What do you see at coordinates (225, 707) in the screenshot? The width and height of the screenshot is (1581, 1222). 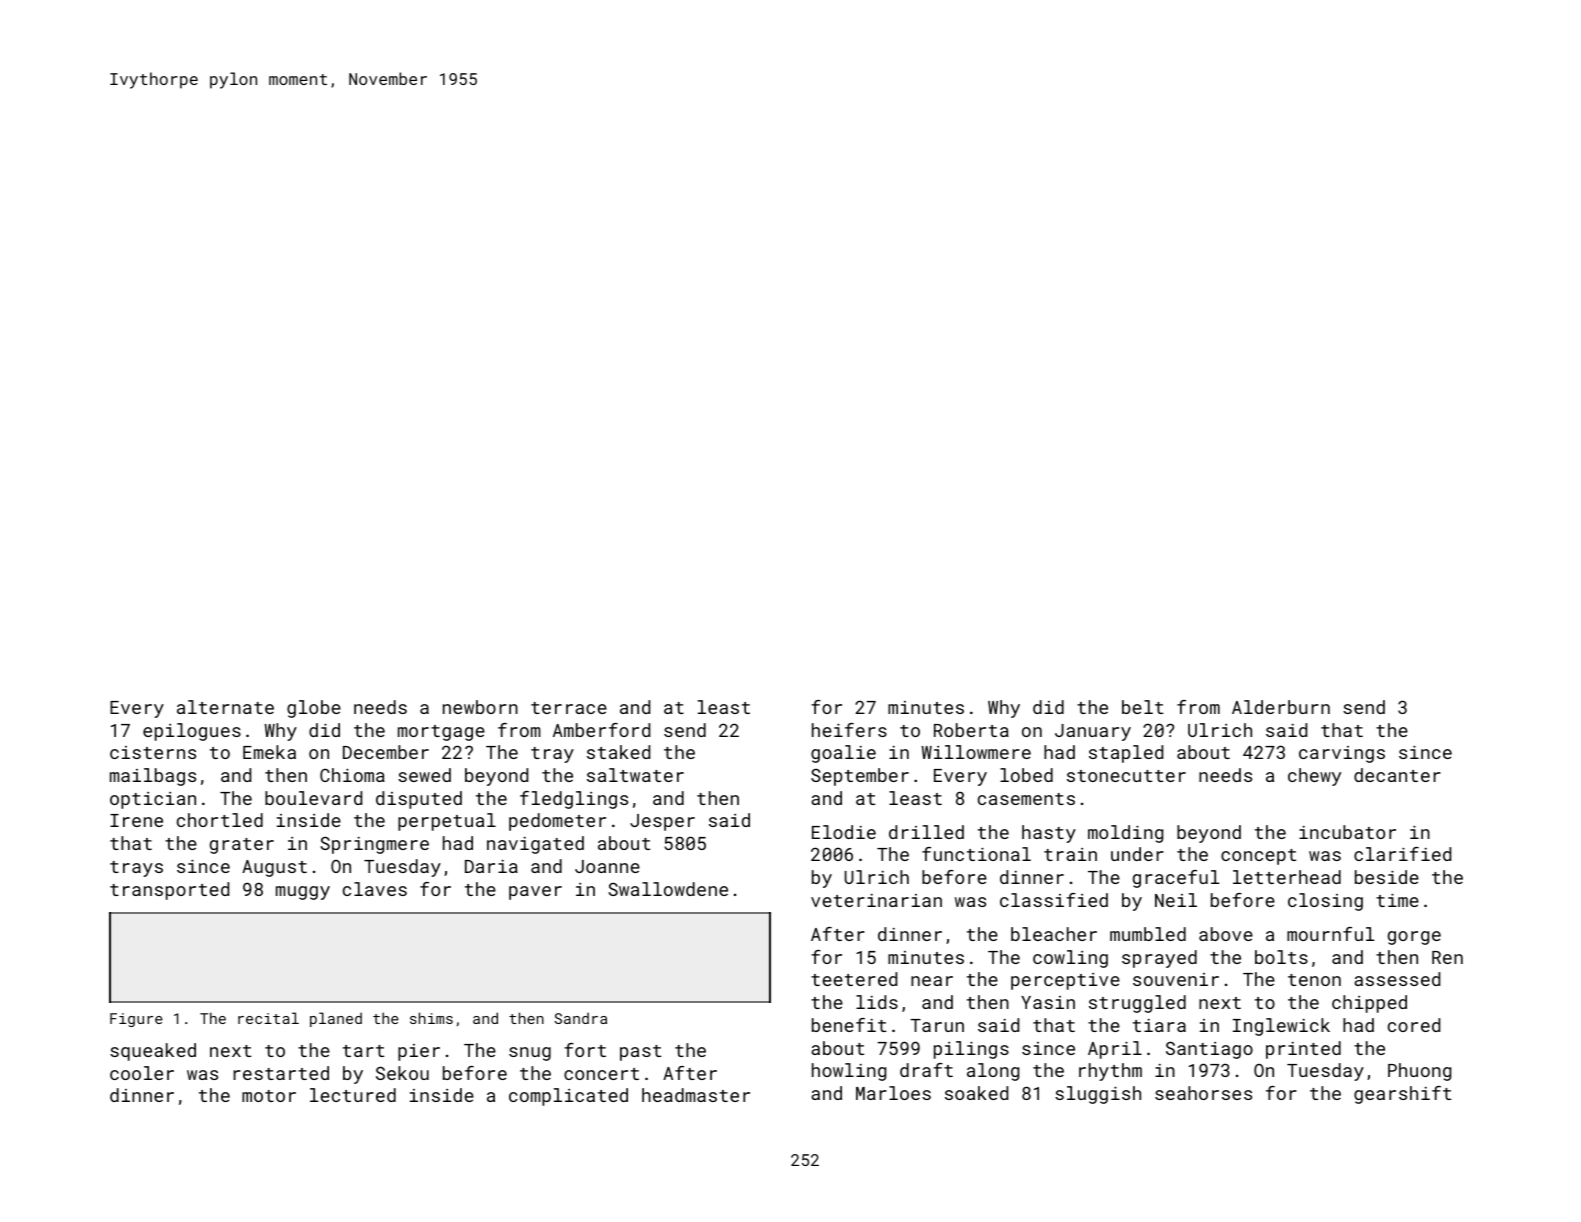 I see `alternate` at bounding box center [225, 707].
